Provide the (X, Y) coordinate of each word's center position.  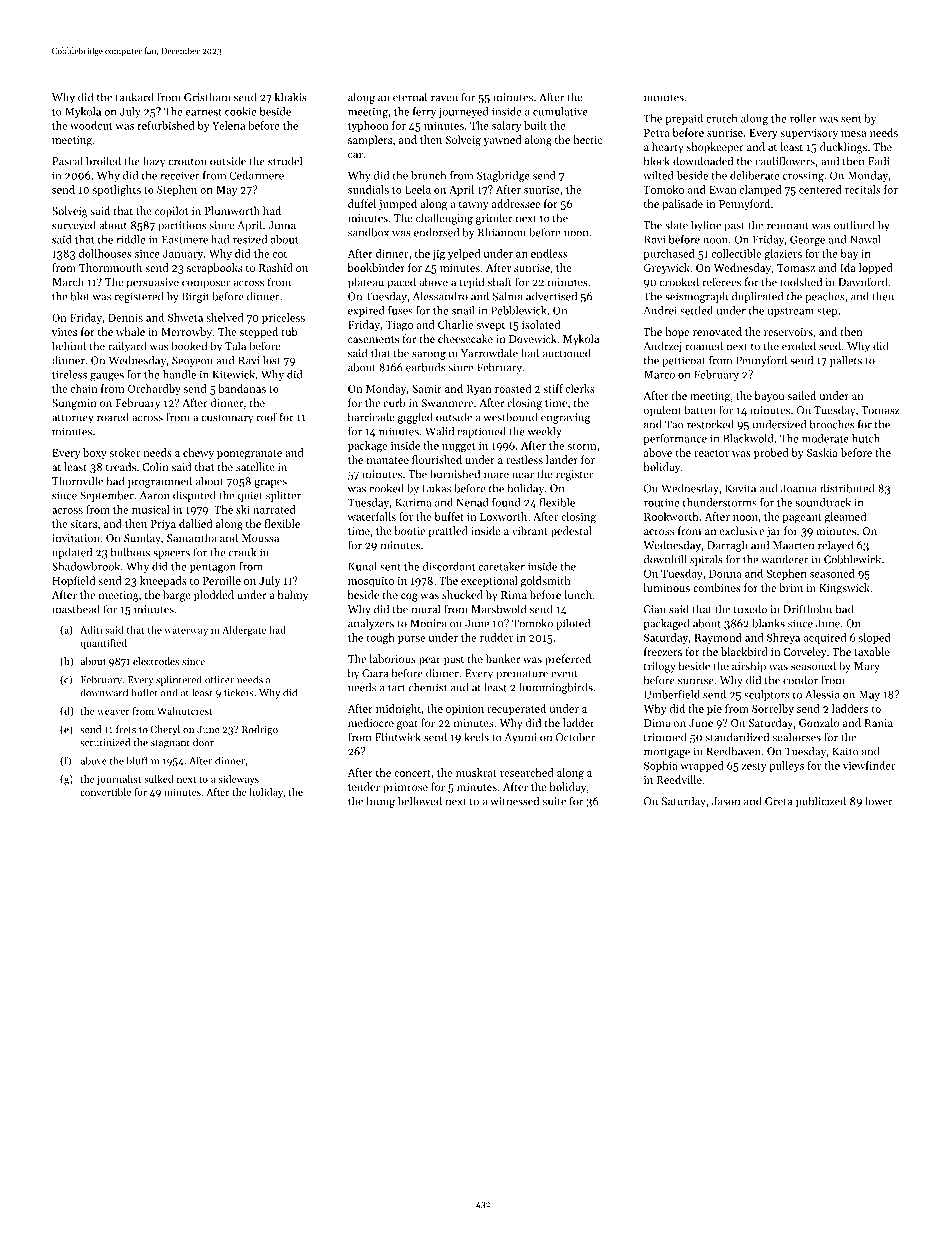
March (68, 281)
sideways (238, 780)
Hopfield (73, 581)
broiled (103, 161)
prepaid (684, 119)
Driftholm (807, 609)
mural (426, 609)
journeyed (464, 112)
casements (373, 339)
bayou (769, 396)
